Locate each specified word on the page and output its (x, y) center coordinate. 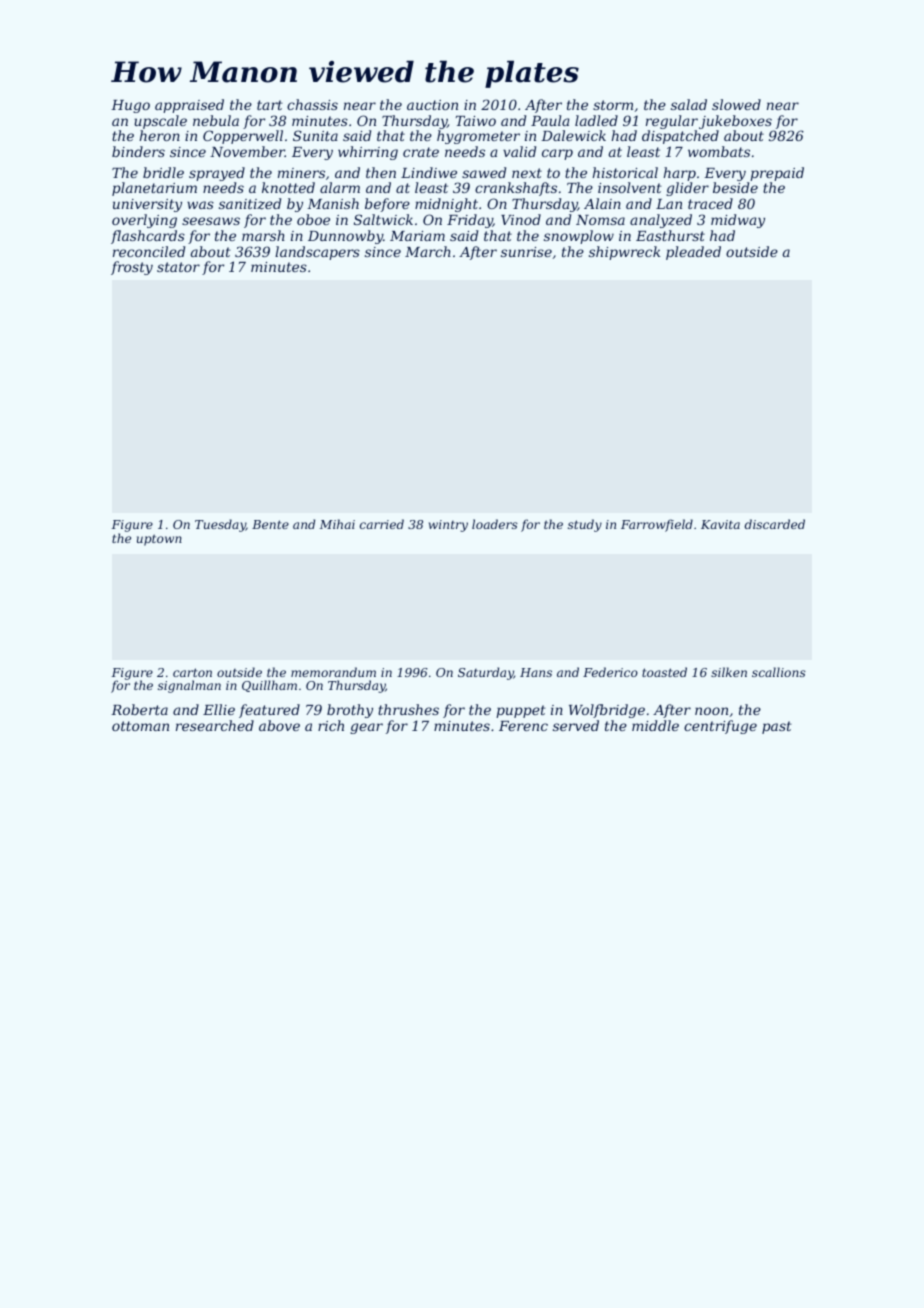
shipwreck (625, 253)
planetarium (154, 189)
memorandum (333, 672)
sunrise (526, 252)
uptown (159, 540)
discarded (775, 524)
